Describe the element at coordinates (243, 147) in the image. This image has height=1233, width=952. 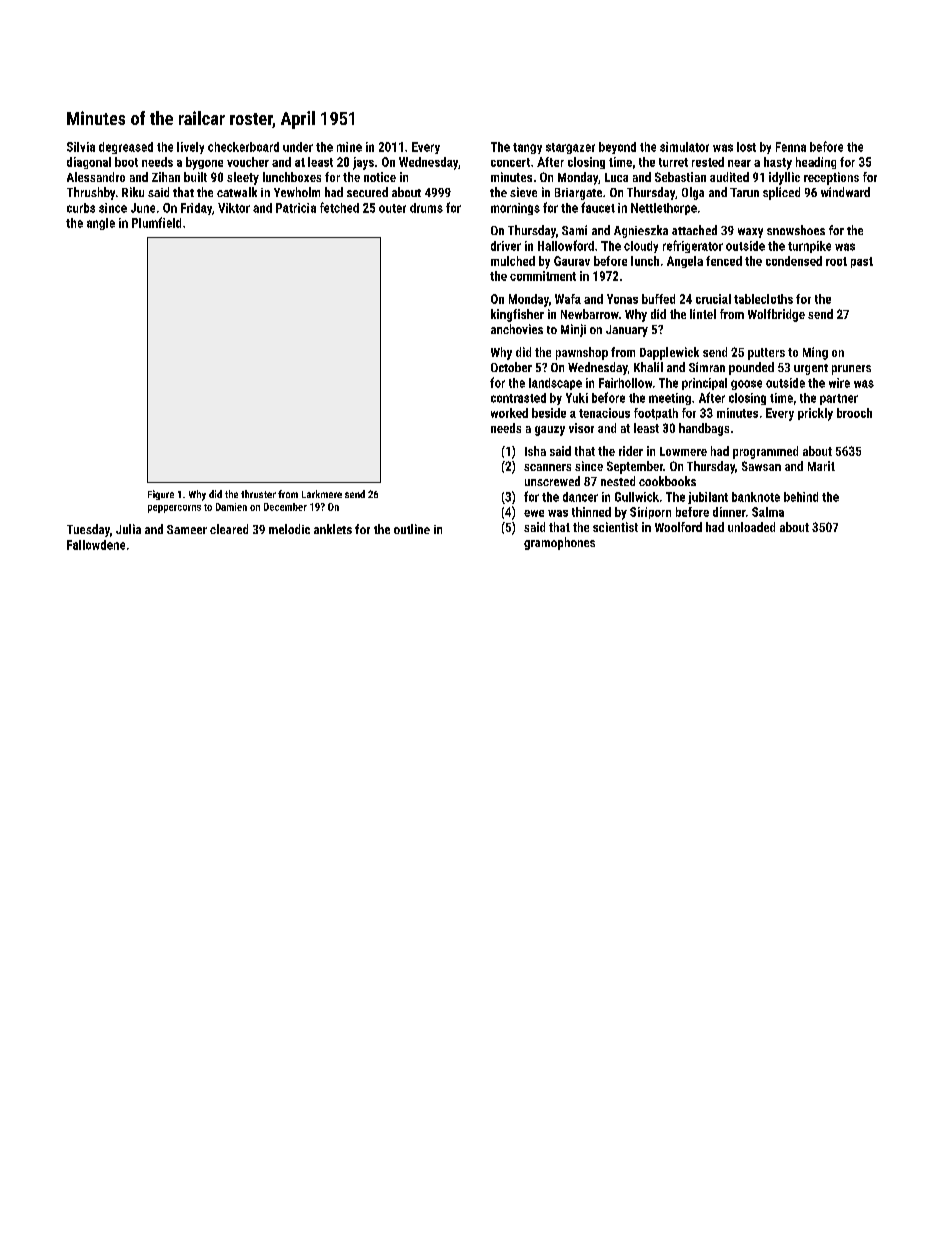
I see `checkerboard` at that location.
